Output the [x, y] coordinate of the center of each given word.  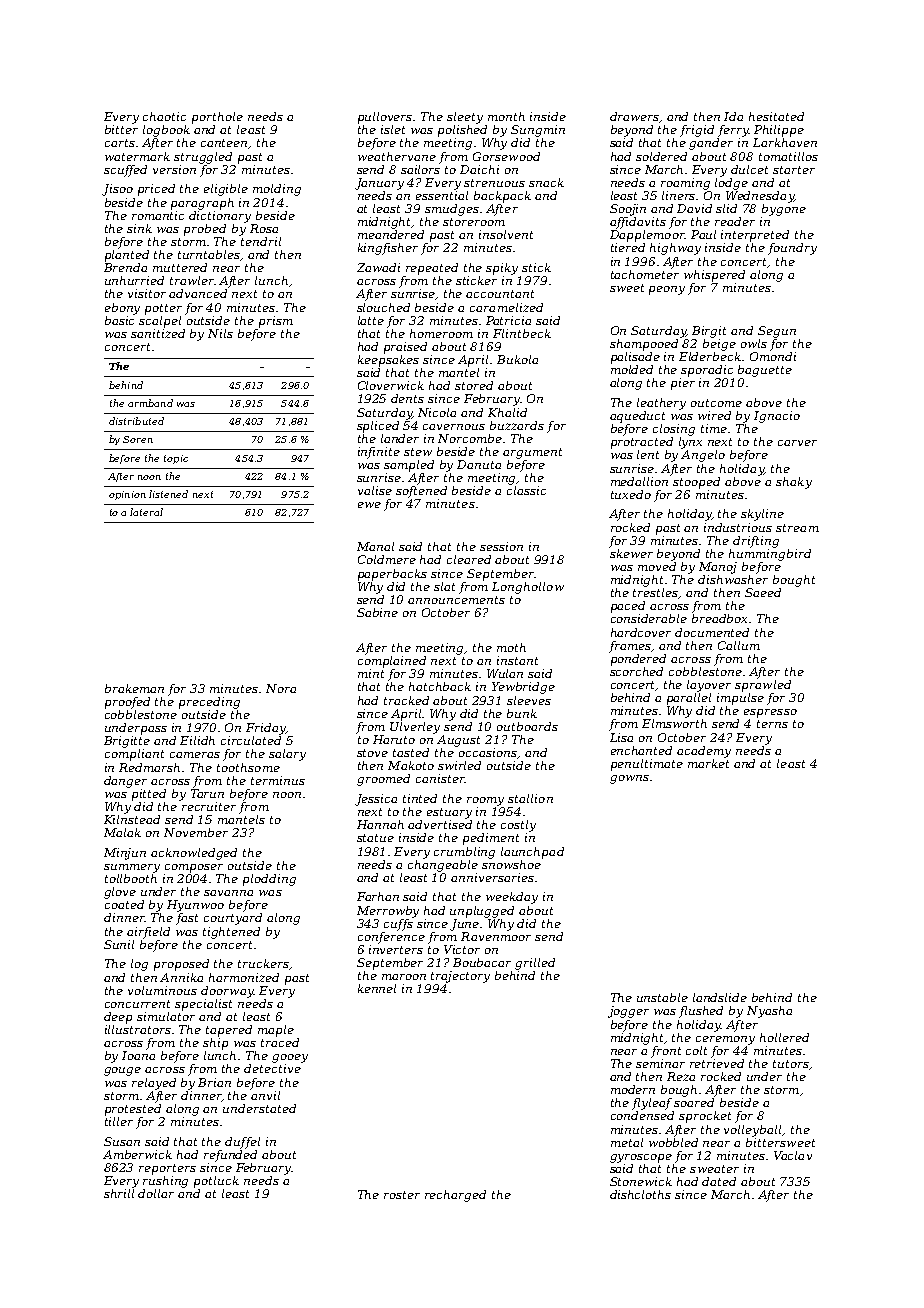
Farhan [378, 896]
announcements [456, 600]
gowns [629, 779]
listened [168, 494]
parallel [689, 699]
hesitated [776, 116]
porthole [217, 118]
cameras [195, 755]
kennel [377, 988]
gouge [122, 1071]
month [506, 116]
